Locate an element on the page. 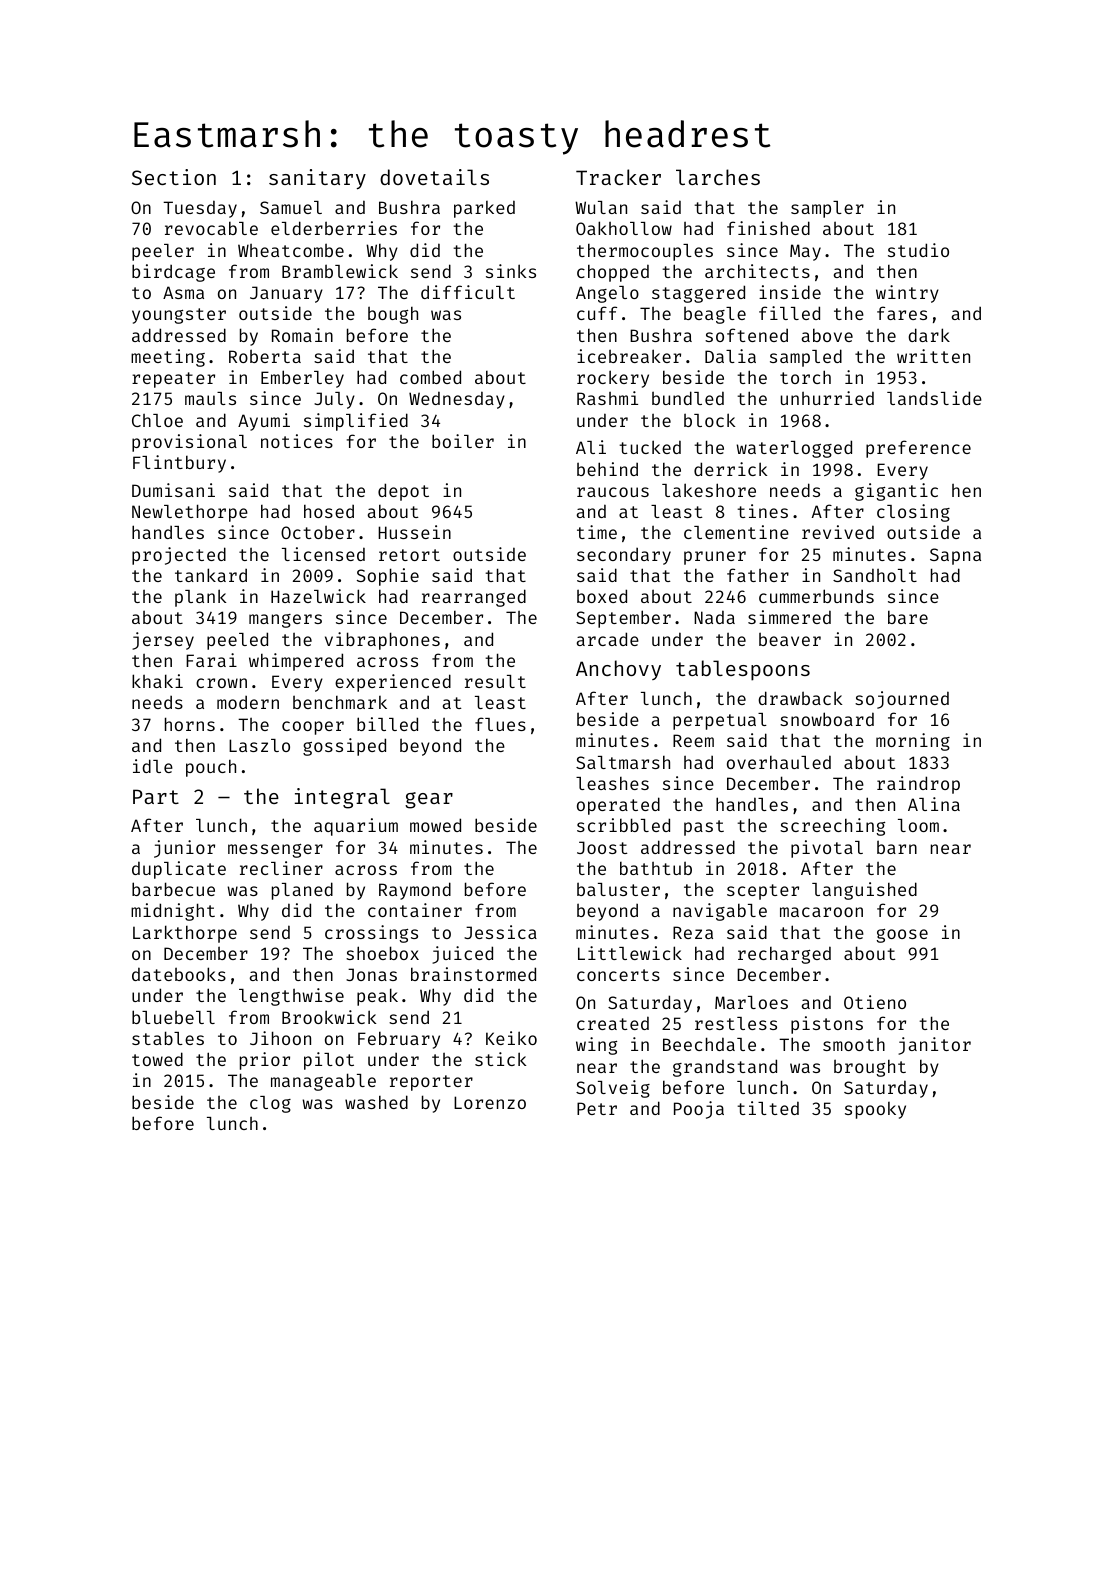 This image has width=1119, height=1583. sanitary is located at coordinates (317, 179).
